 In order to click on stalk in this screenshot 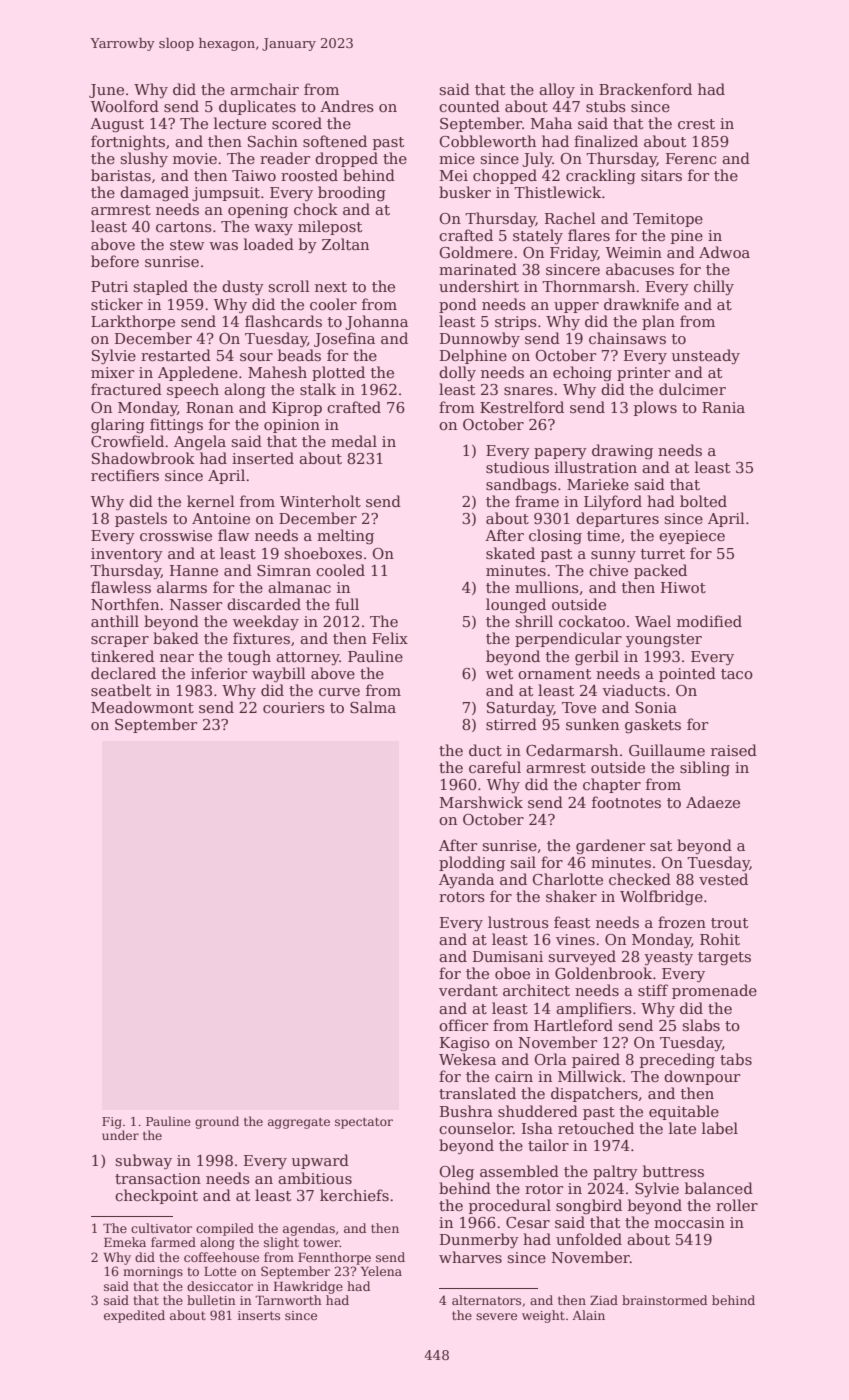, I will do `click(318, 389)`.
